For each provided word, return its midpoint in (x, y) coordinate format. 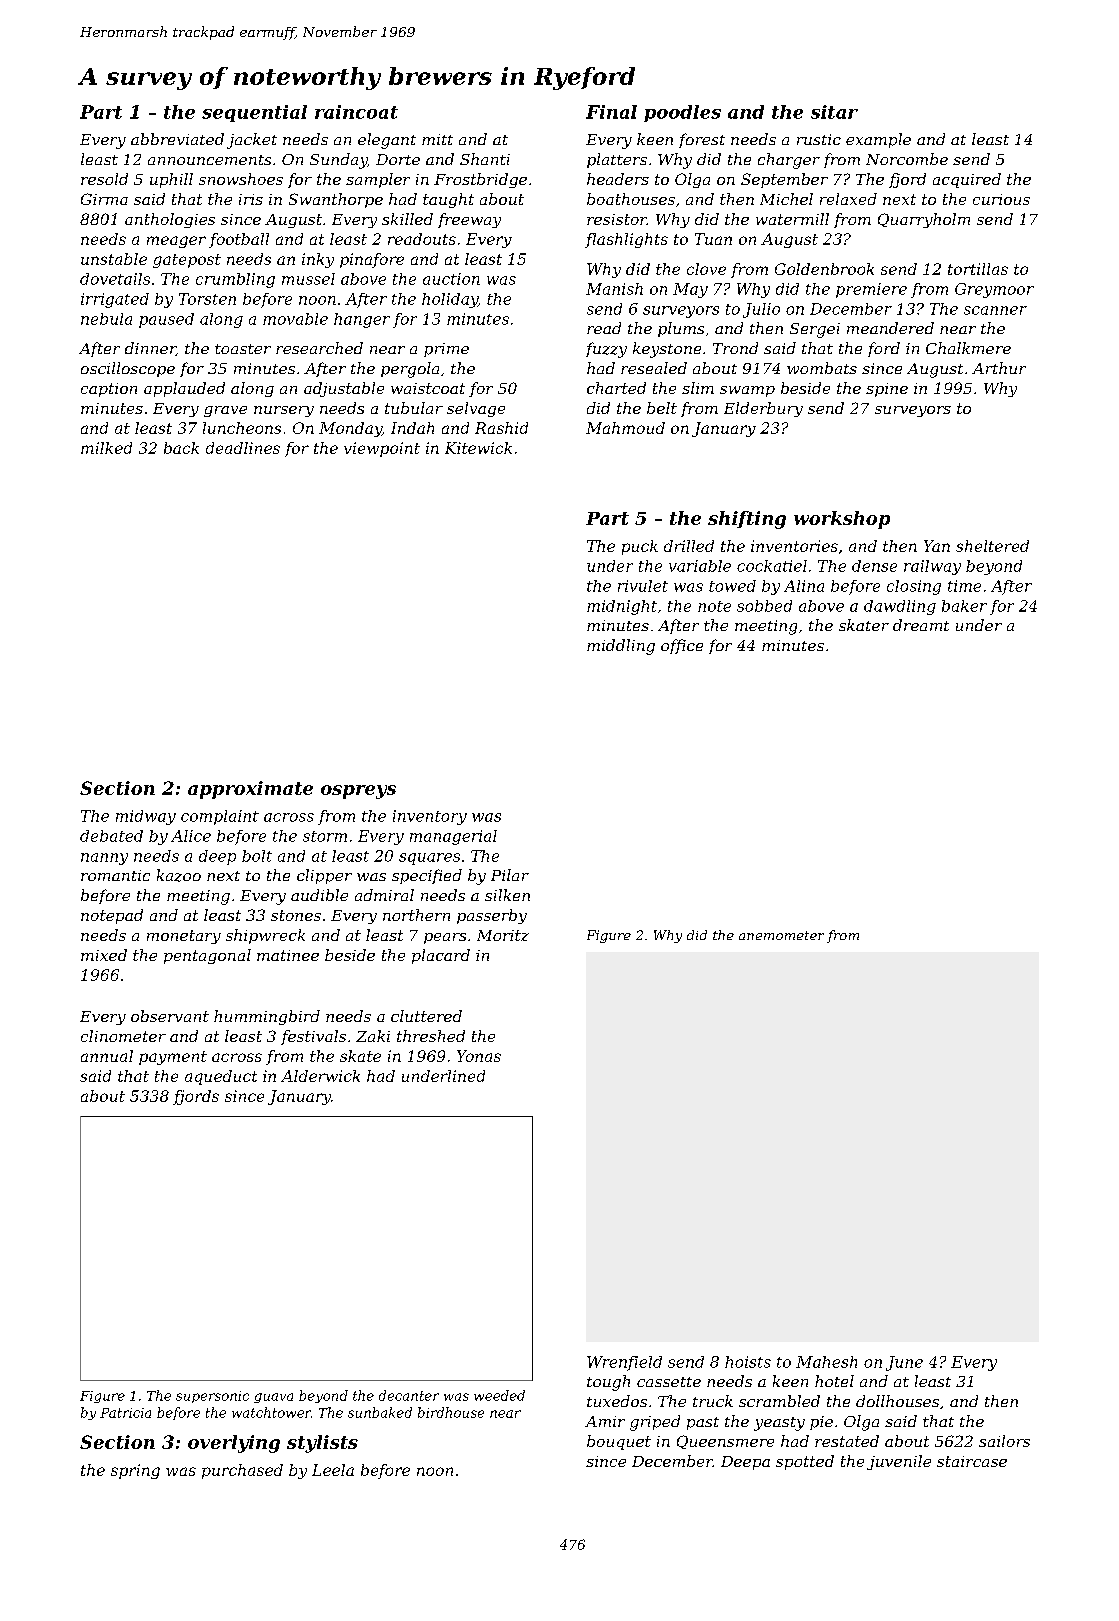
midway (146, 817)
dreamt (921, 625)
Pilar (510, 875)
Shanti (485, 159)
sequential (254, 113)
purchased (242, 1471)
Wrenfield (624, 1363)
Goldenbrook (824, 269)
